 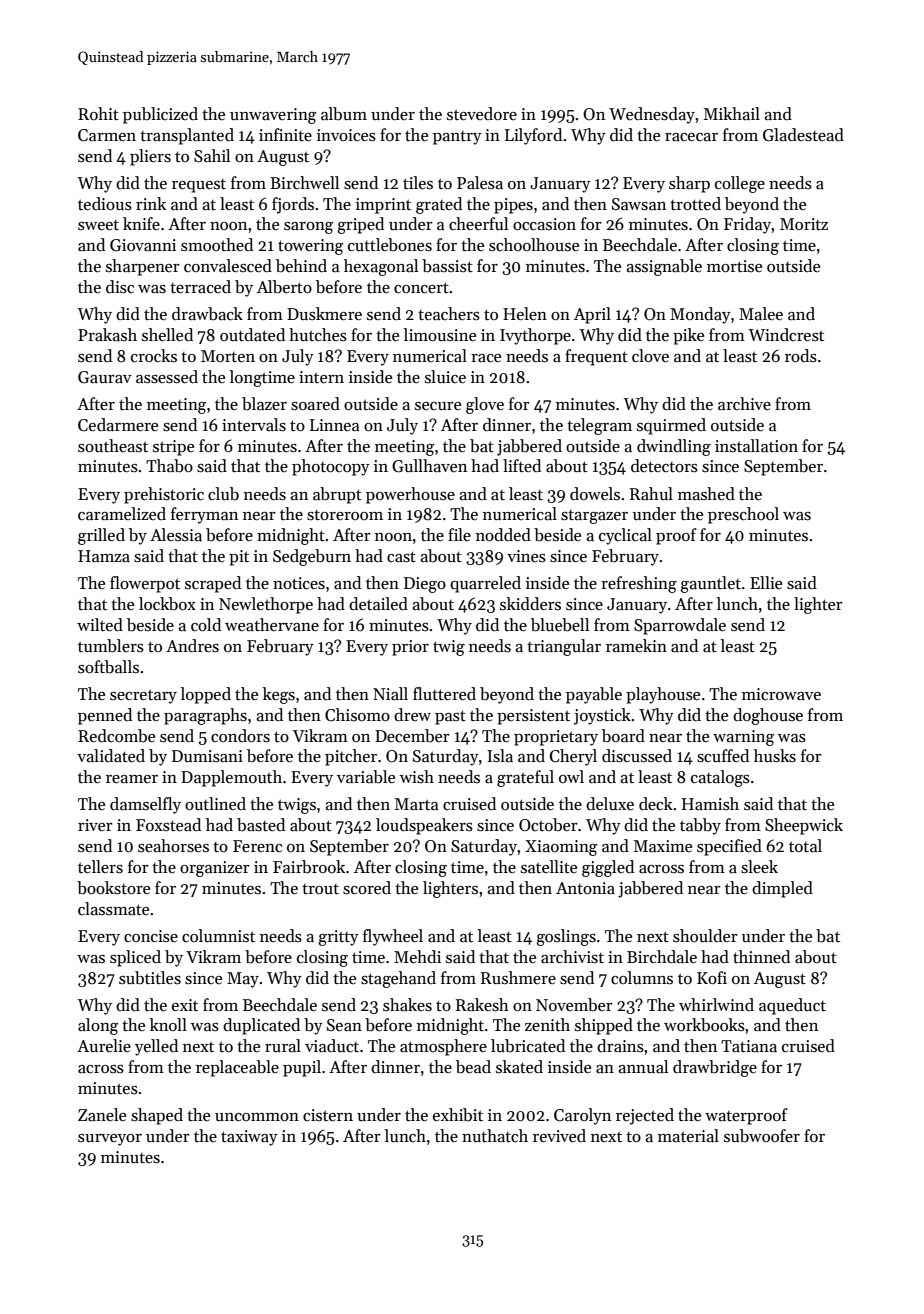 I want to click on cyclical, so click(x=625, y=536).
